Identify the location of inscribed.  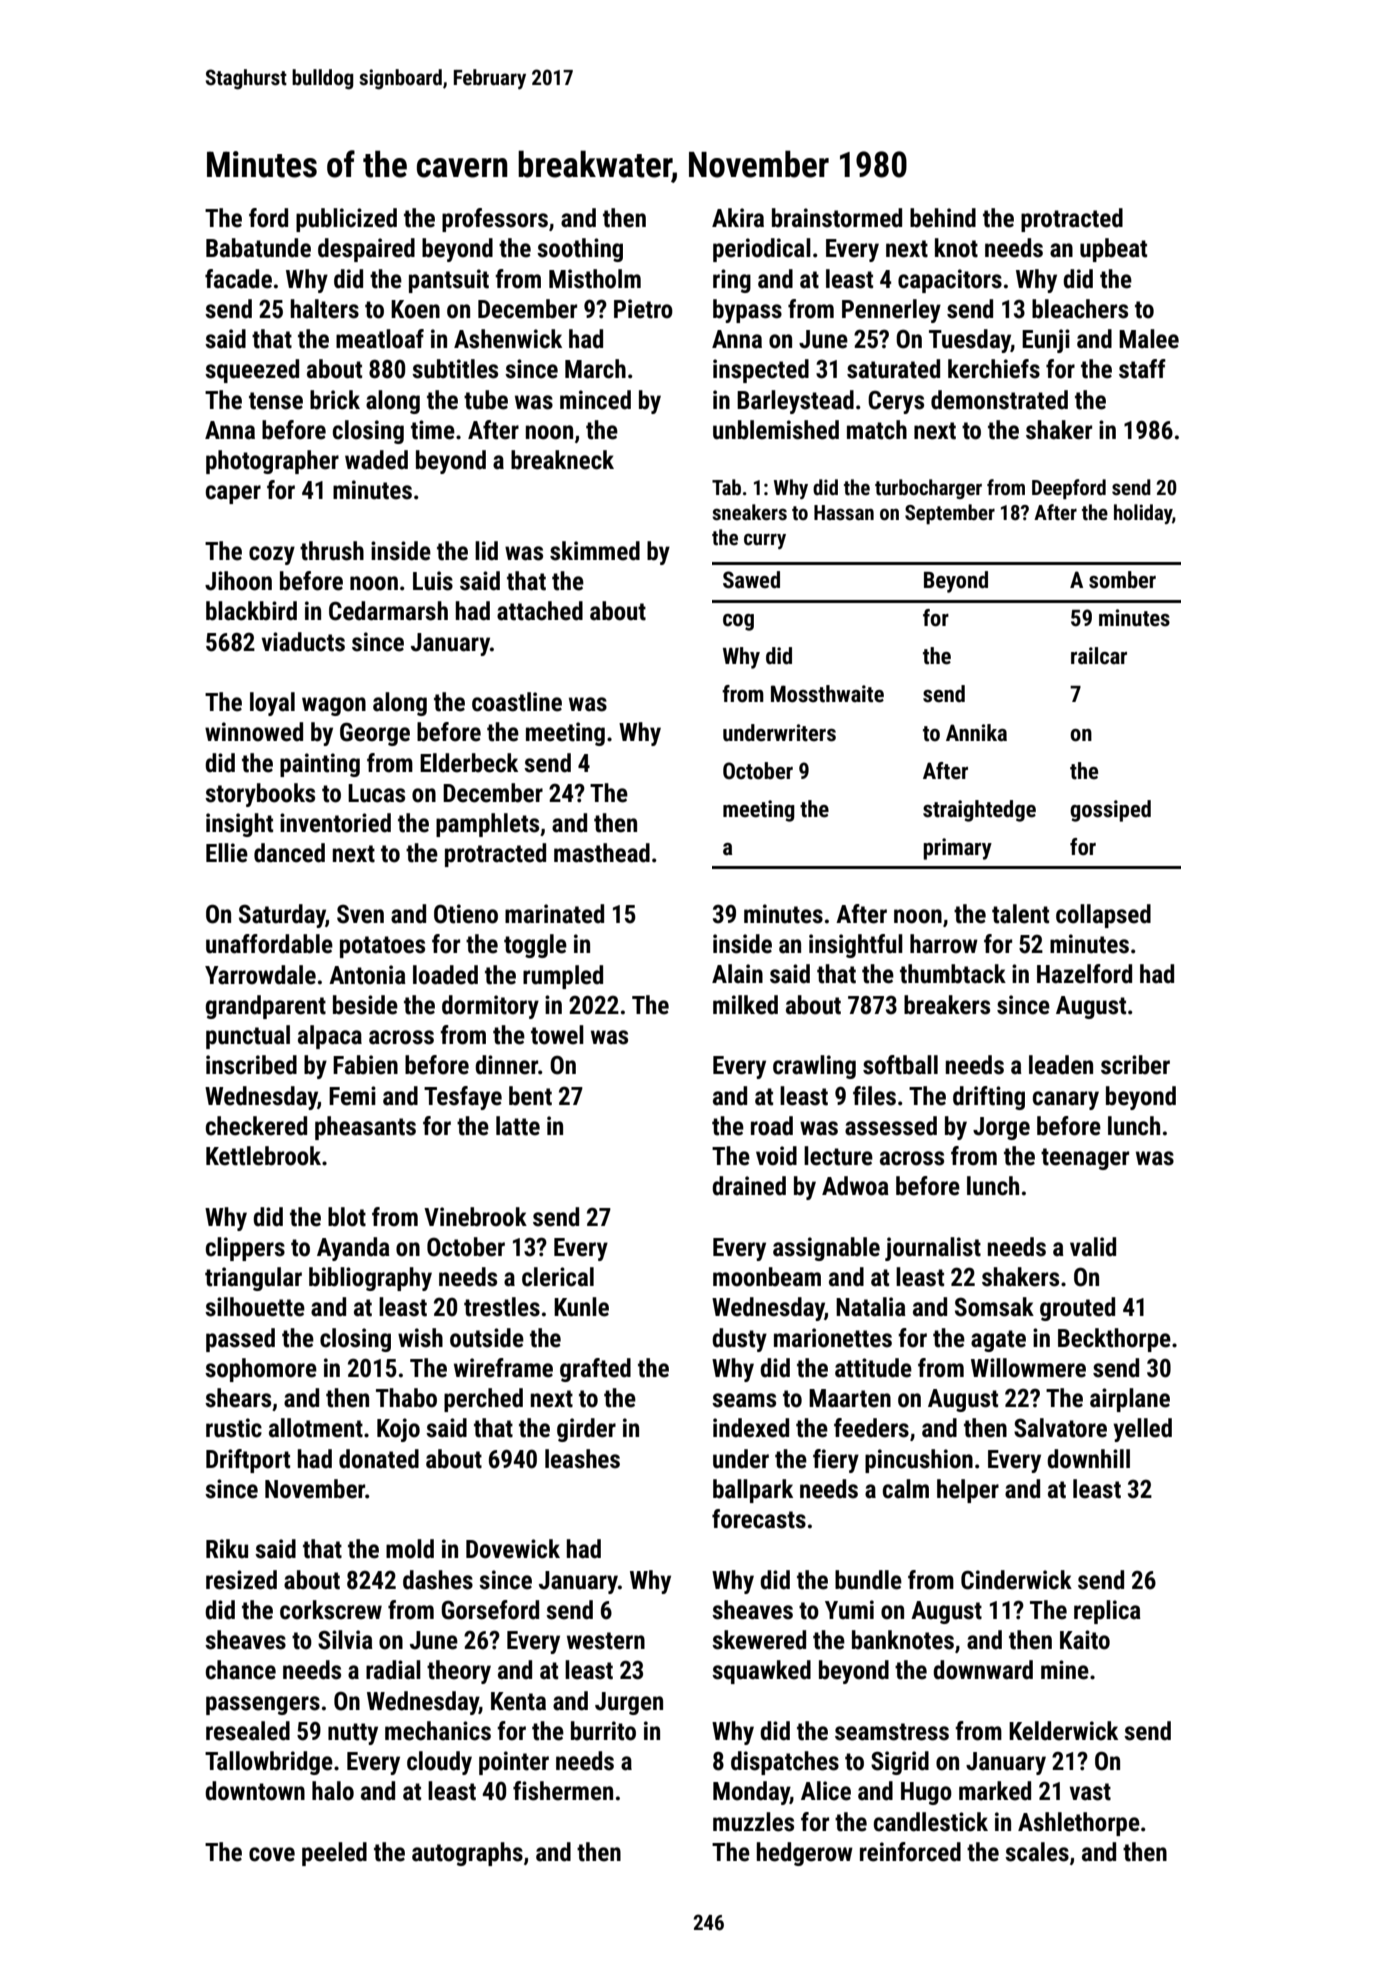
(251, 1065).
